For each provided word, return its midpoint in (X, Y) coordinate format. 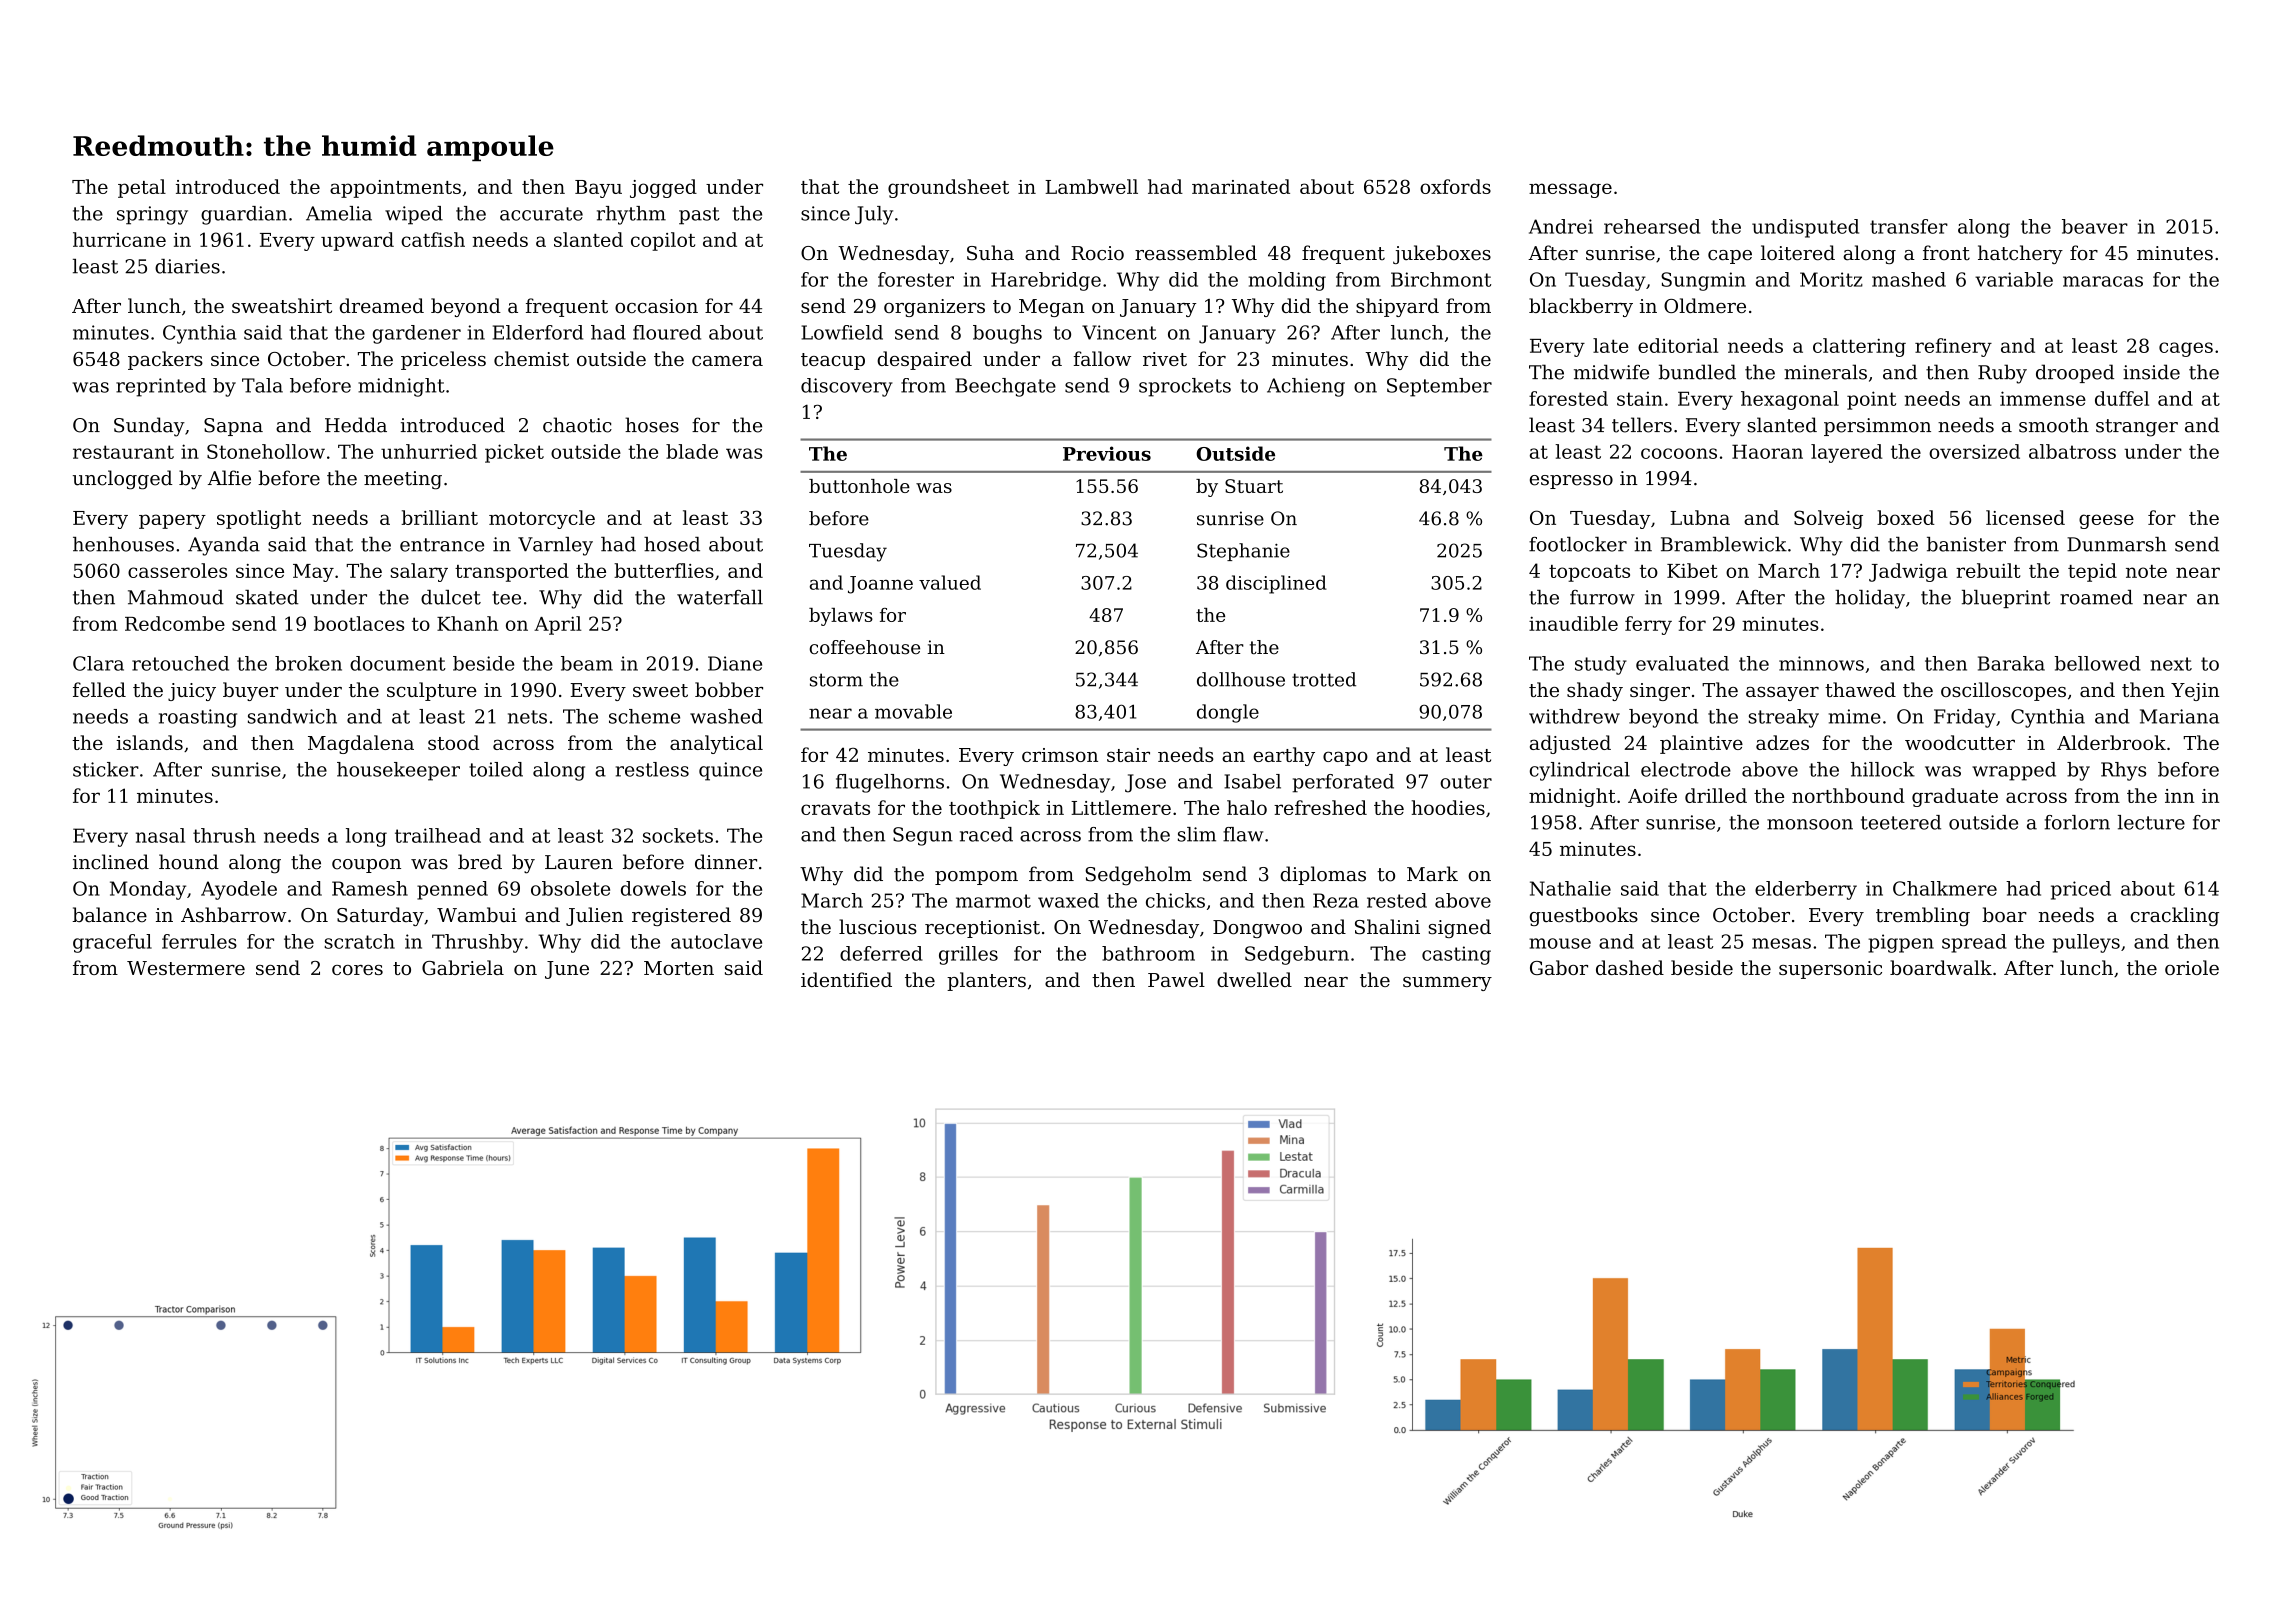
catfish (433, 239)
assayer (1782, 694)
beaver (2095, 226)
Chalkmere (1945, 888)
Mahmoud (176, 597)
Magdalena (361, 744)
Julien (594, 916)
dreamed (382, 305)
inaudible (1573, 623)
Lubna (1700, 517)
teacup (833, 361)
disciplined (1276, 584)
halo (1247, 807)
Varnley (555, 546)
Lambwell (1091, 186)
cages (2186, 349)
